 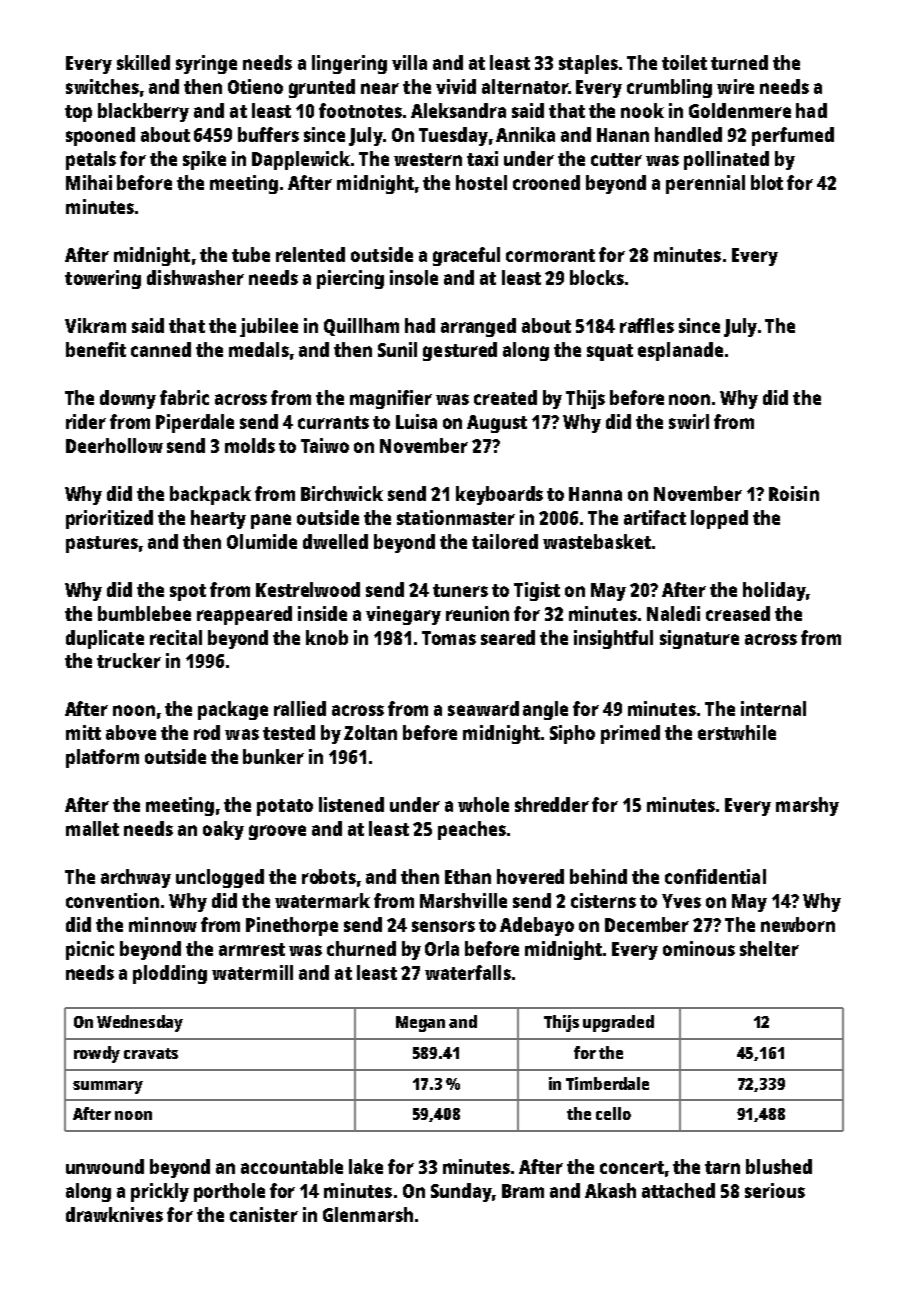 I want to click on canister, so click(x=264, y=1214).
